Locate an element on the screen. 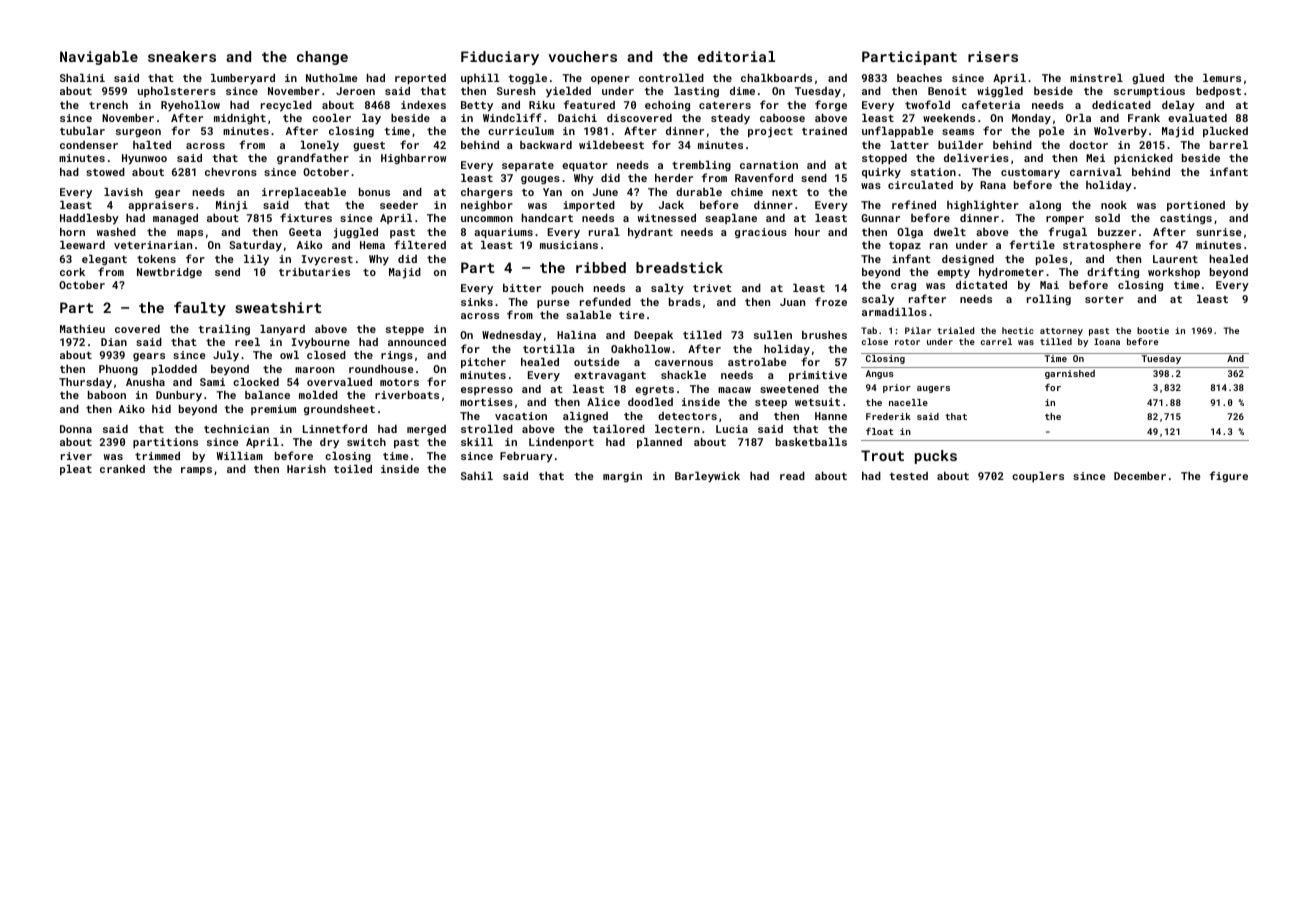  lemurs is located at coordinates (1222, 78).
